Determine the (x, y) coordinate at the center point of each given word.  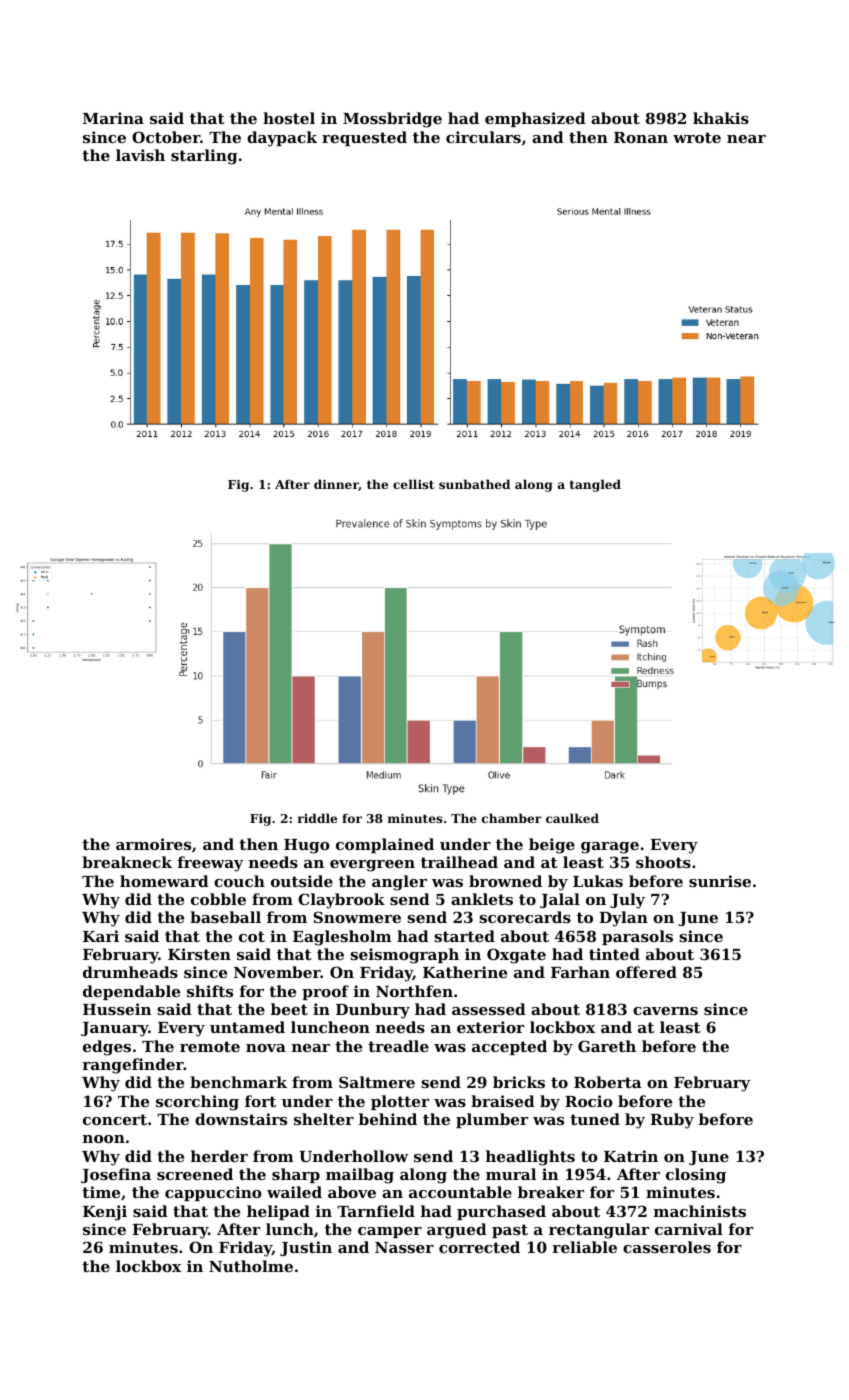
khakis (721, 118)
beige (552, 846)
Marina (113, 118)
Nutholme (251, 1266)
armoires (153, 844)
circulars (483, 137)
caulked (572, 818)
